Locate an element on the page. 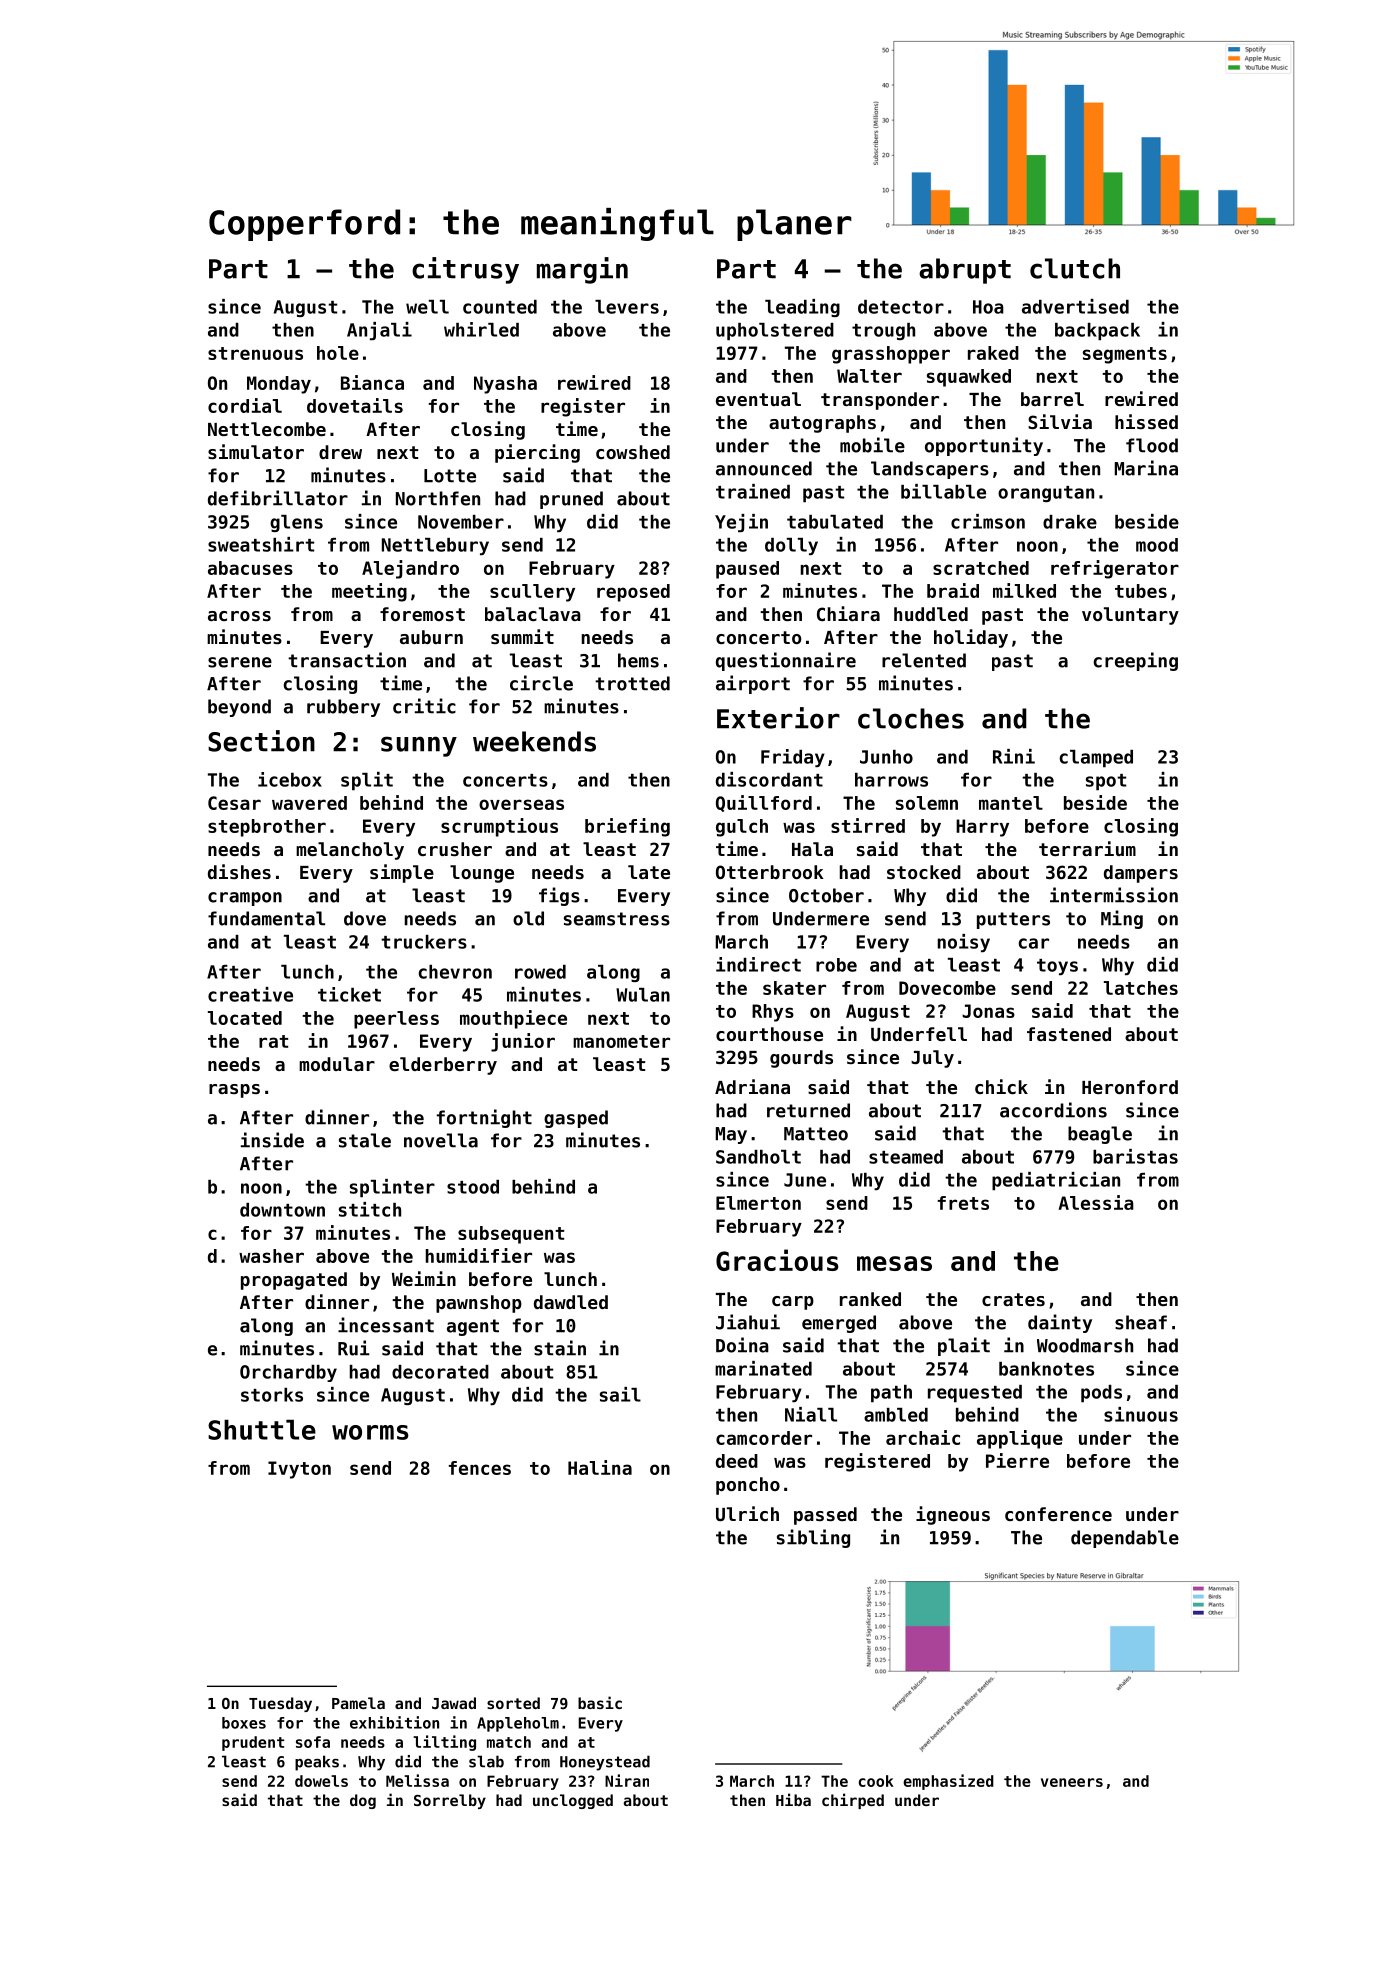 The image size is (1386, 1969). Quillford is located at coordinates (764, 803).
